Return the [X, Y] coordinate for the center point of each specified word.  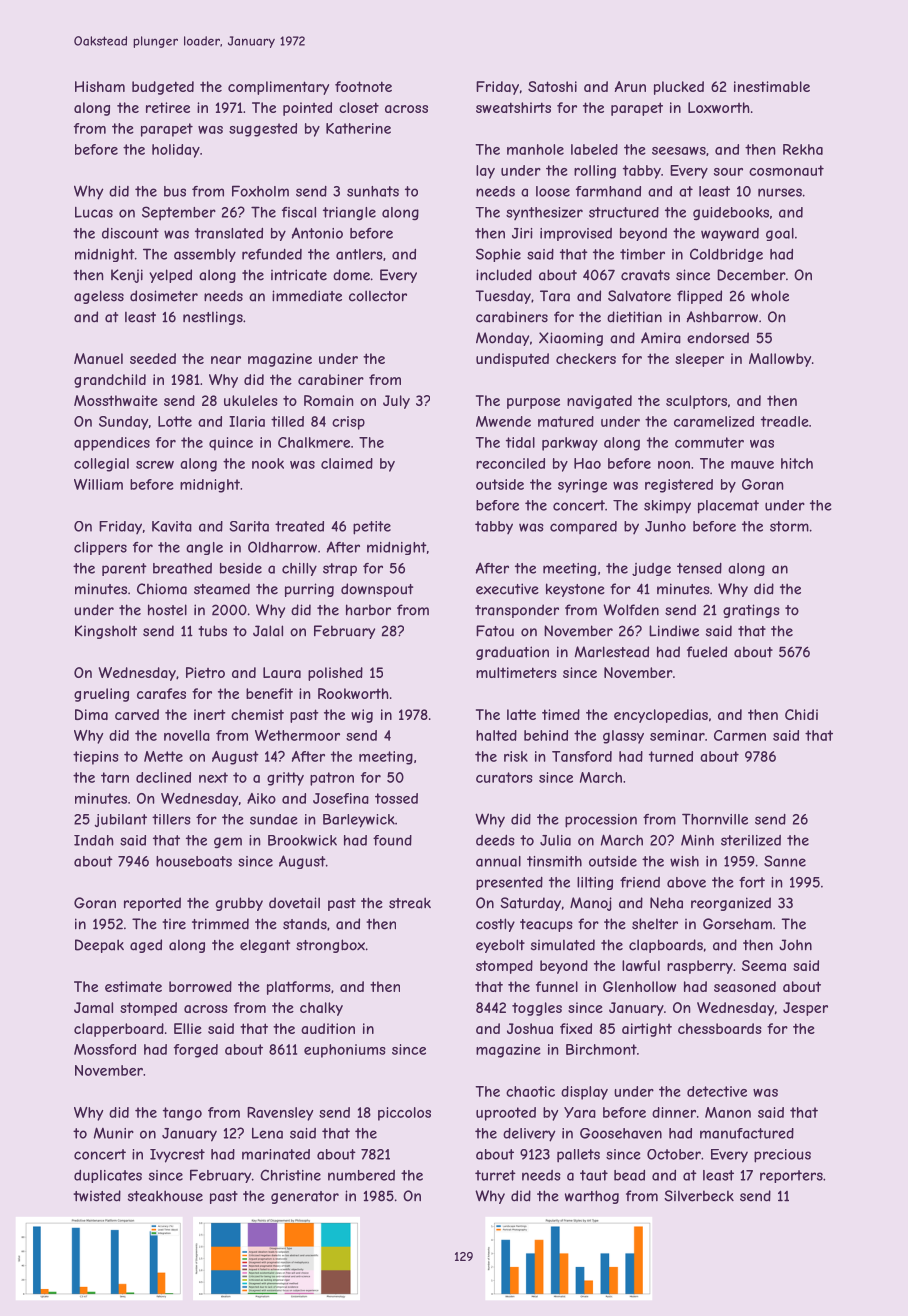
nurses [780, 192]
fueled [707, 652]
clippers [100, 548]
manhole [535, 149]
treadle [785, 421]
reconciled [510, 463]
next [213, 777]
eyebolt [500, 946]
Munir [114, 1133]
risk [516, 756]
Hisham [100, 86]
